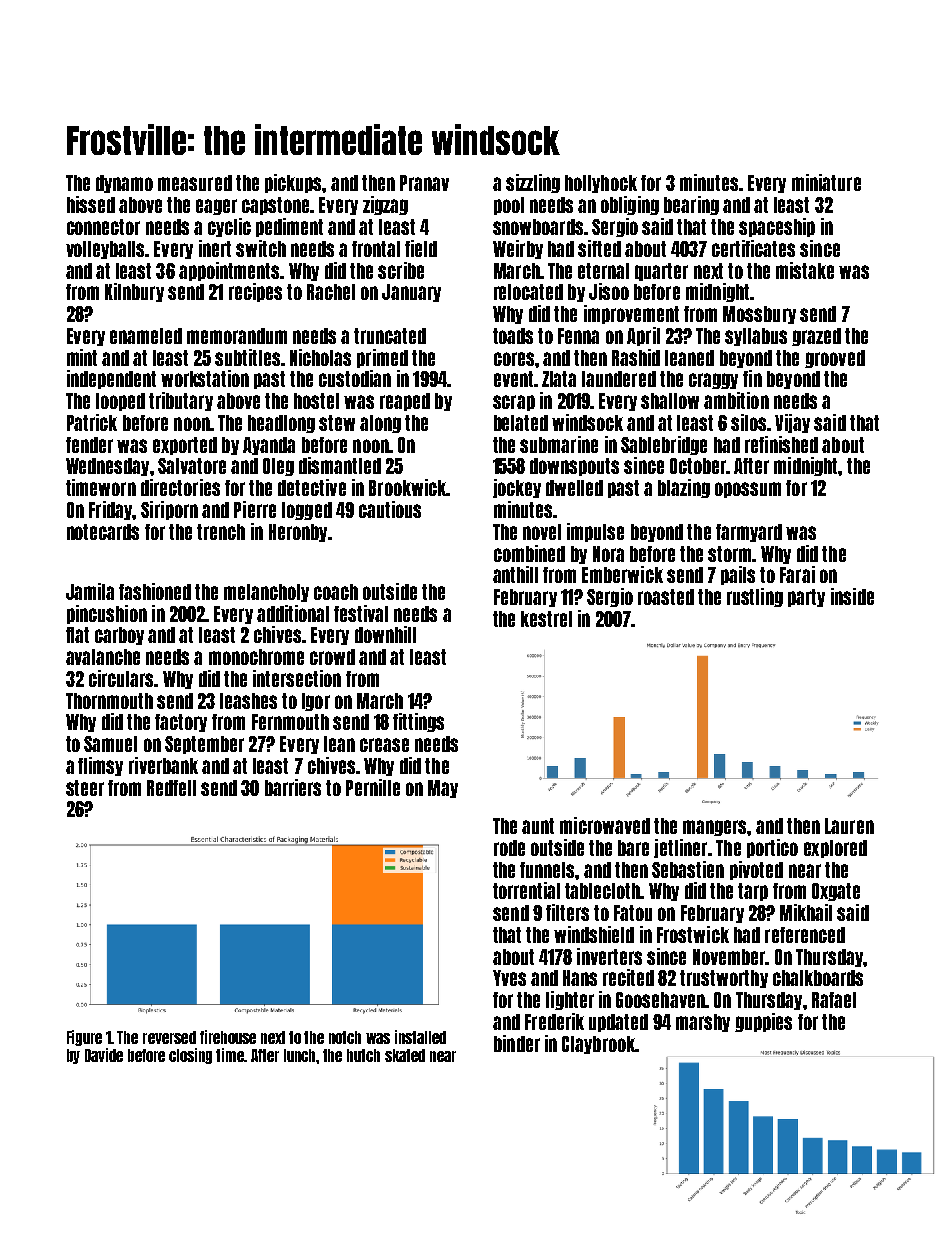 The height and width of the screenshot is (1233, 952). What do you see at coordinates (836, 892) in the screenshot?
I see `Oxgate` at bounding box center [836, 892].
